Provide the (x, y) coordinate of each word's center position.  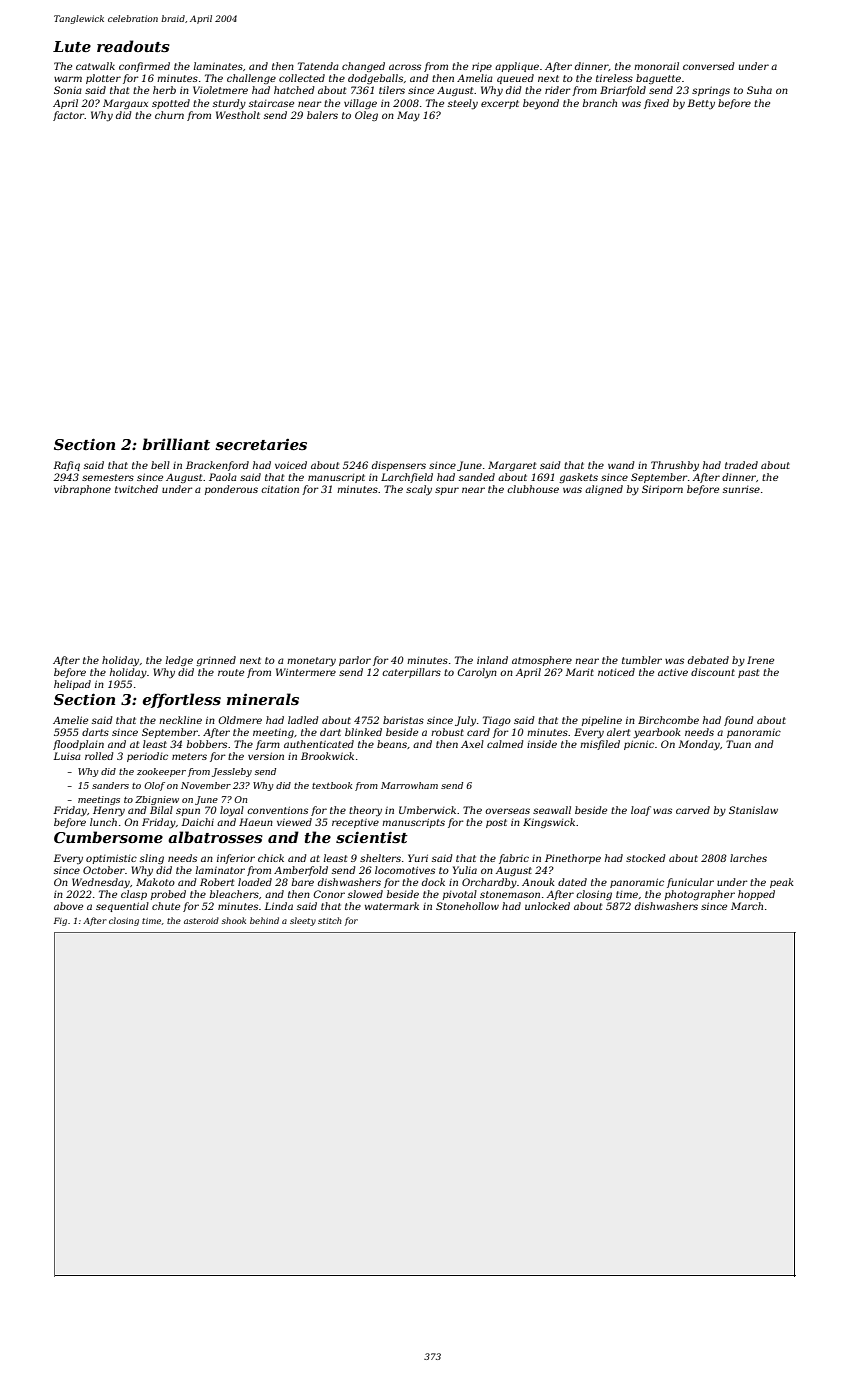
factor (69, 116)
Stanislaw (753, 810)
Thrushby (675, 466)
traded (741, 465)
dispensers (399, 466)
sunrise (741, 489)
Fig (60, 921)
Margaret (512, 466)
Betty (701, 104)
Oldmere (240, 720)
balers (322, 115)
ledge (179, 661)
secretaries (261, 444)
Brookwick (327, 756)
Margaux (125, 104)
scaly (419, 490)
